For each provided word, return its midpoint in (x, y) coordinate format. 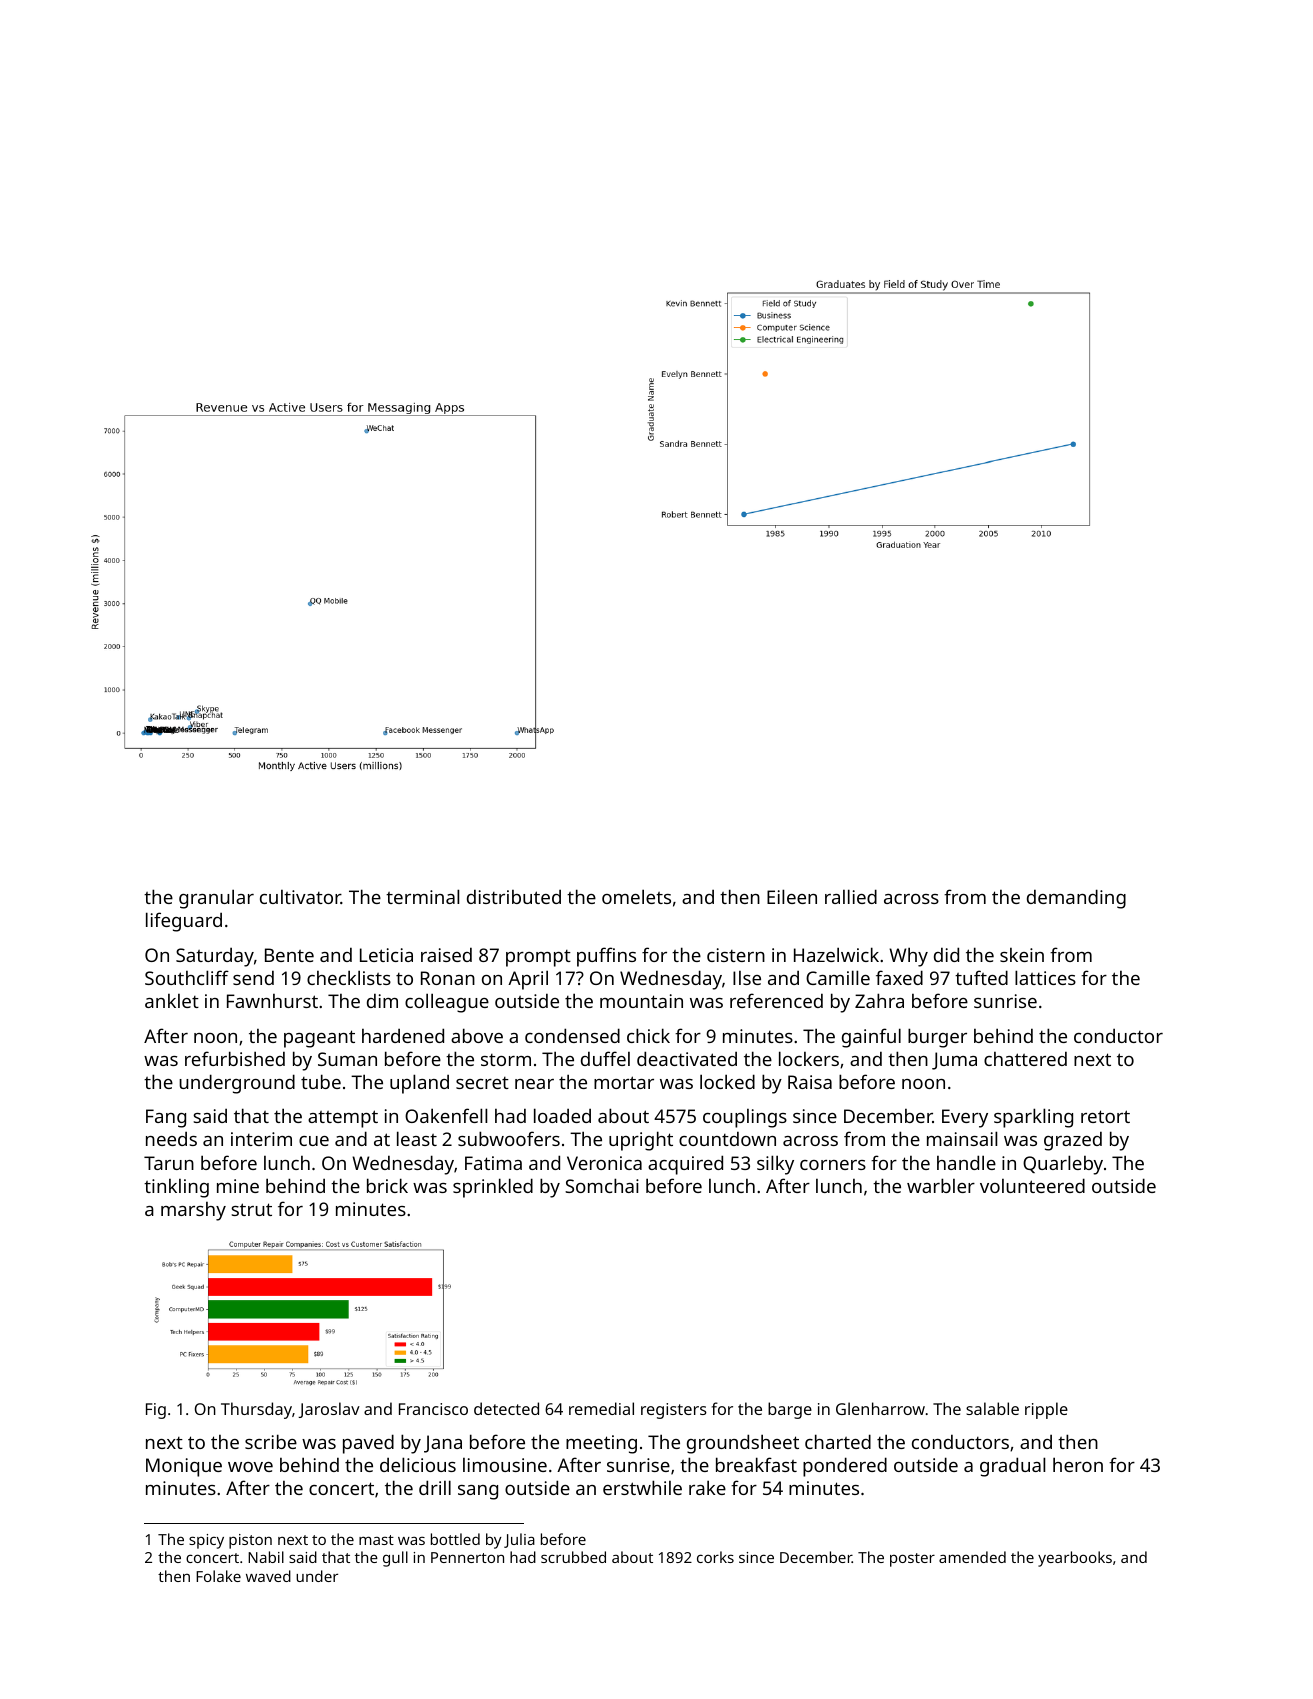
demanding (1076, 899)
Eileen (792, 896)
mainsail (962, 1138)
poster (912, 1560)
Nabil (266, 1557)
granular (216, 899)
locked (727, 1081)
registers (674, 1411)
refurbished (235, 1058)
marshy (193, 1211)
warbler (941, 1185)
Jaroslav (329, 1410)
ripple (1046, 1410)
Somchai (602, 1185)
